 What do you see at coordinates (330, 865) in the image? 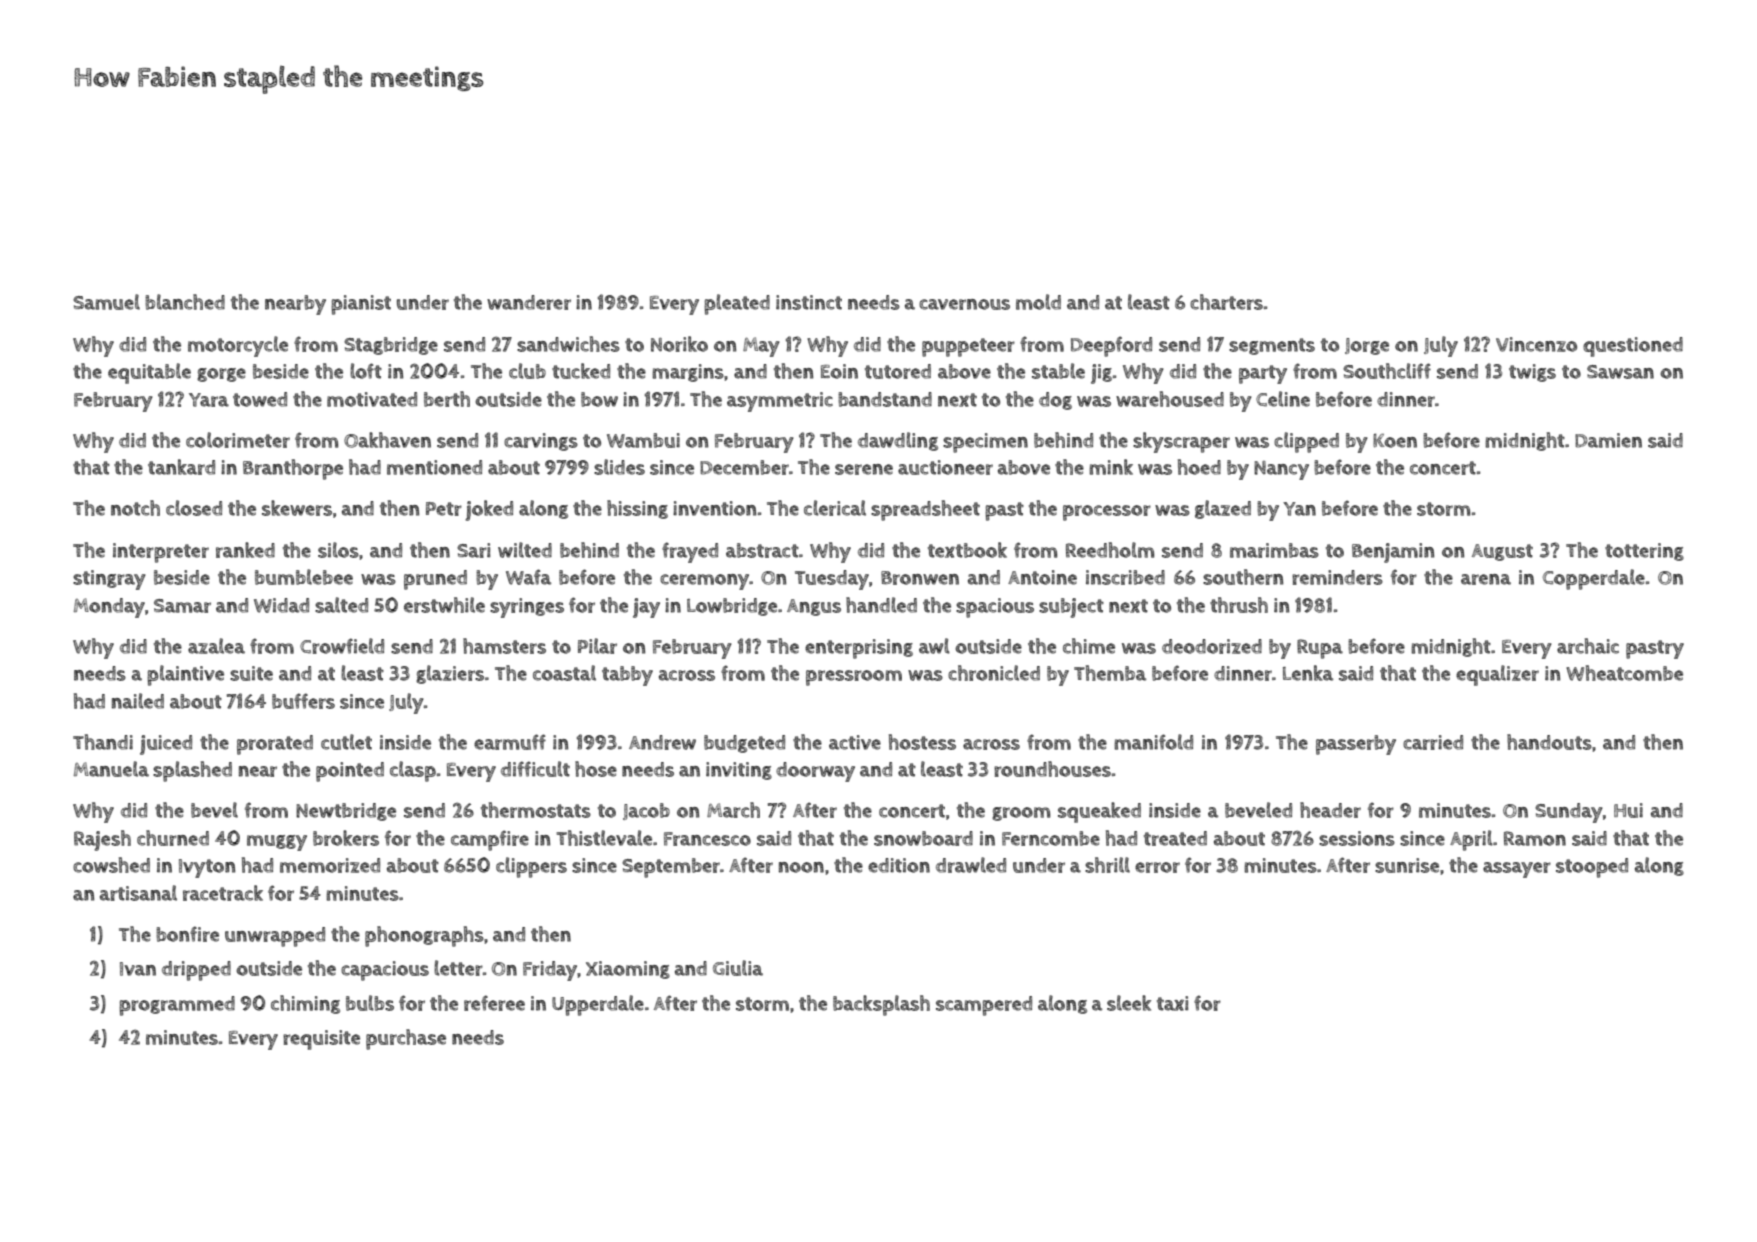
I see `memorized` at bounding box center [330, 865].
